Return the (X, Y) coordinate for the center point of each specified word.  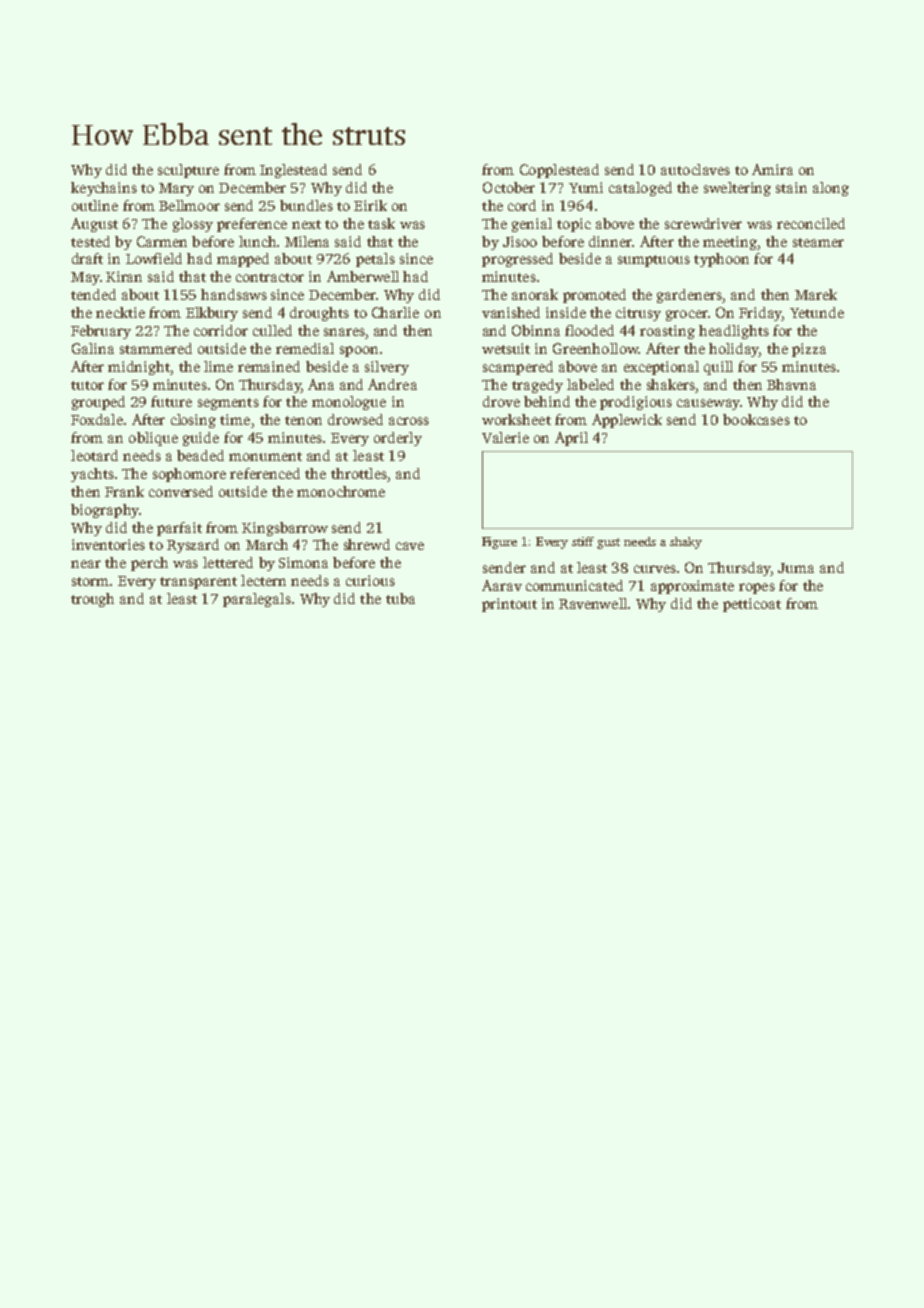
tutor (87, 385)
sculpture (188, 171)
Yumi (586, 187)
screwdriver (703, 223)
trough (92, 600)
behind (547, 401)
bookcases (756, 419)
